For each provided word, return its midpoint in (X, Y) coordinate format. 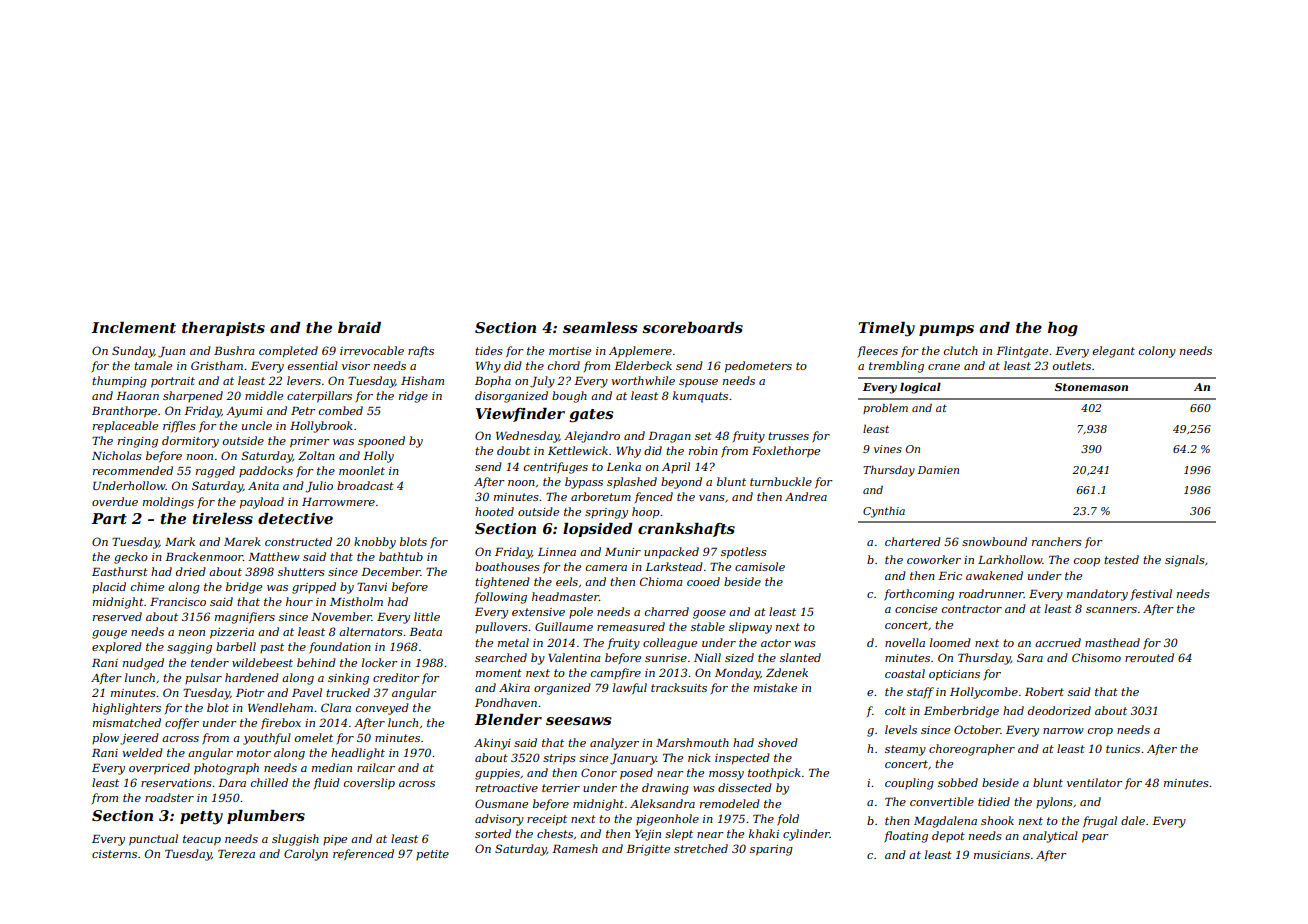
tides (489, 350)
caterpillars (319, 397)
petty (201, 818)
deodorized (1059, 710)
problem (885, 409)
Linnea (557, 552)
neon (192, 633)
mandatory (1097, 595)
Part (109, 518)
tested (1121, 559)
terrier (561, 788)
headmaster (565, 596)
